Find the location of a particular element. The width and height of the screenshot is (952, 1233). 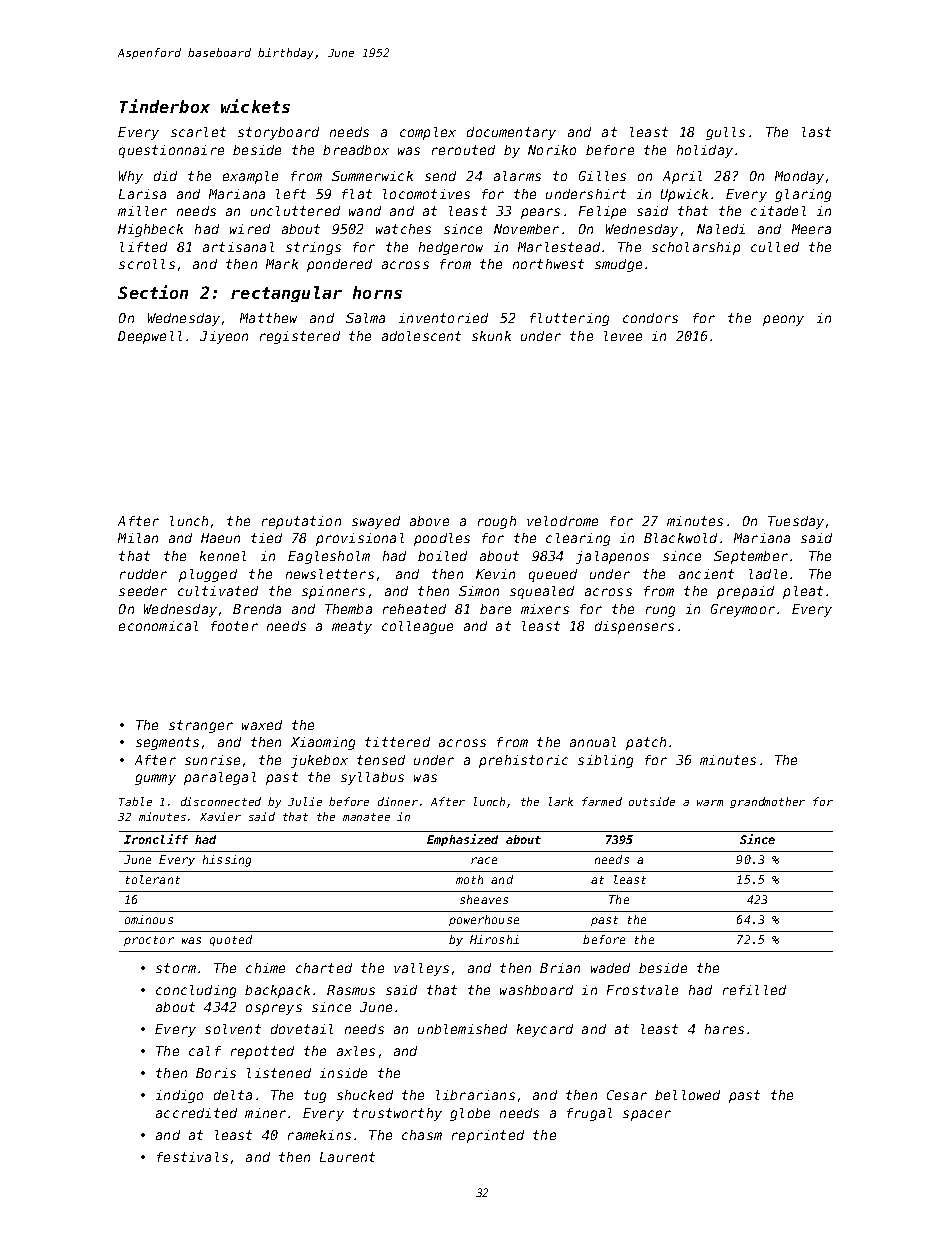

patch is located at coordinates (646, 743).
